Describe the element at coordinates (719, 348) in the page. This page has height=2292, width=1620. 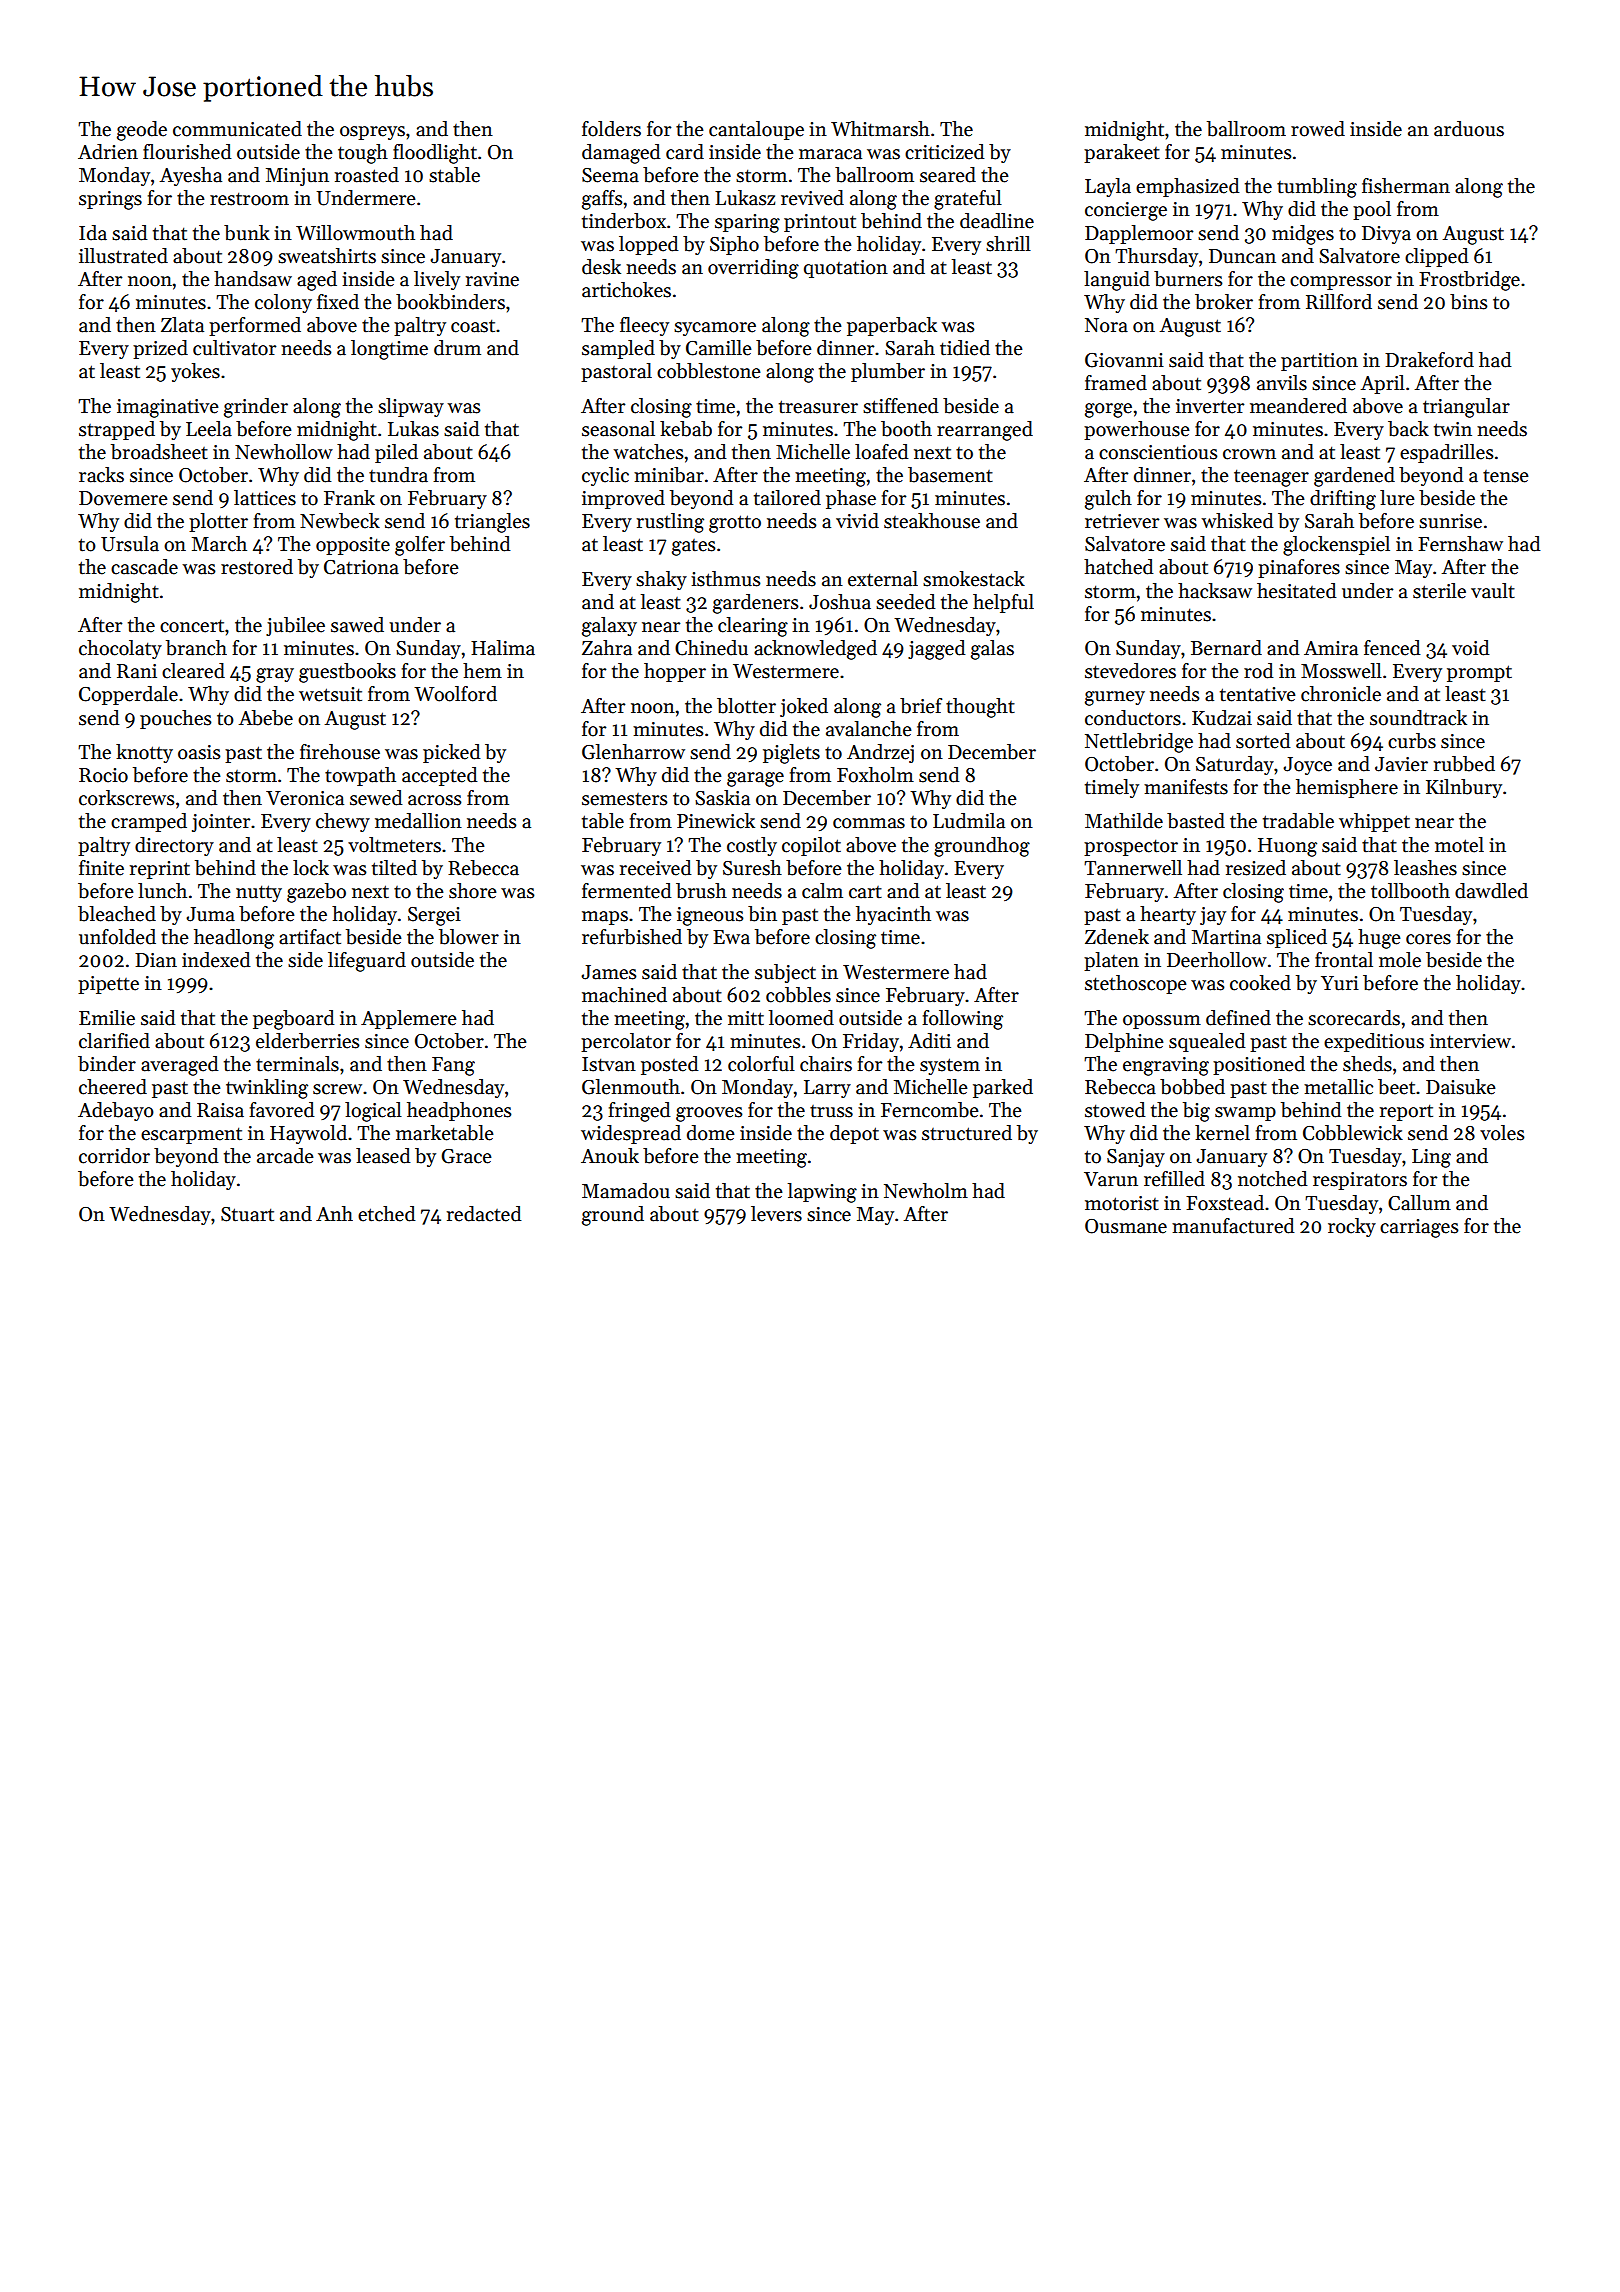
I see `Camille` at that location.
